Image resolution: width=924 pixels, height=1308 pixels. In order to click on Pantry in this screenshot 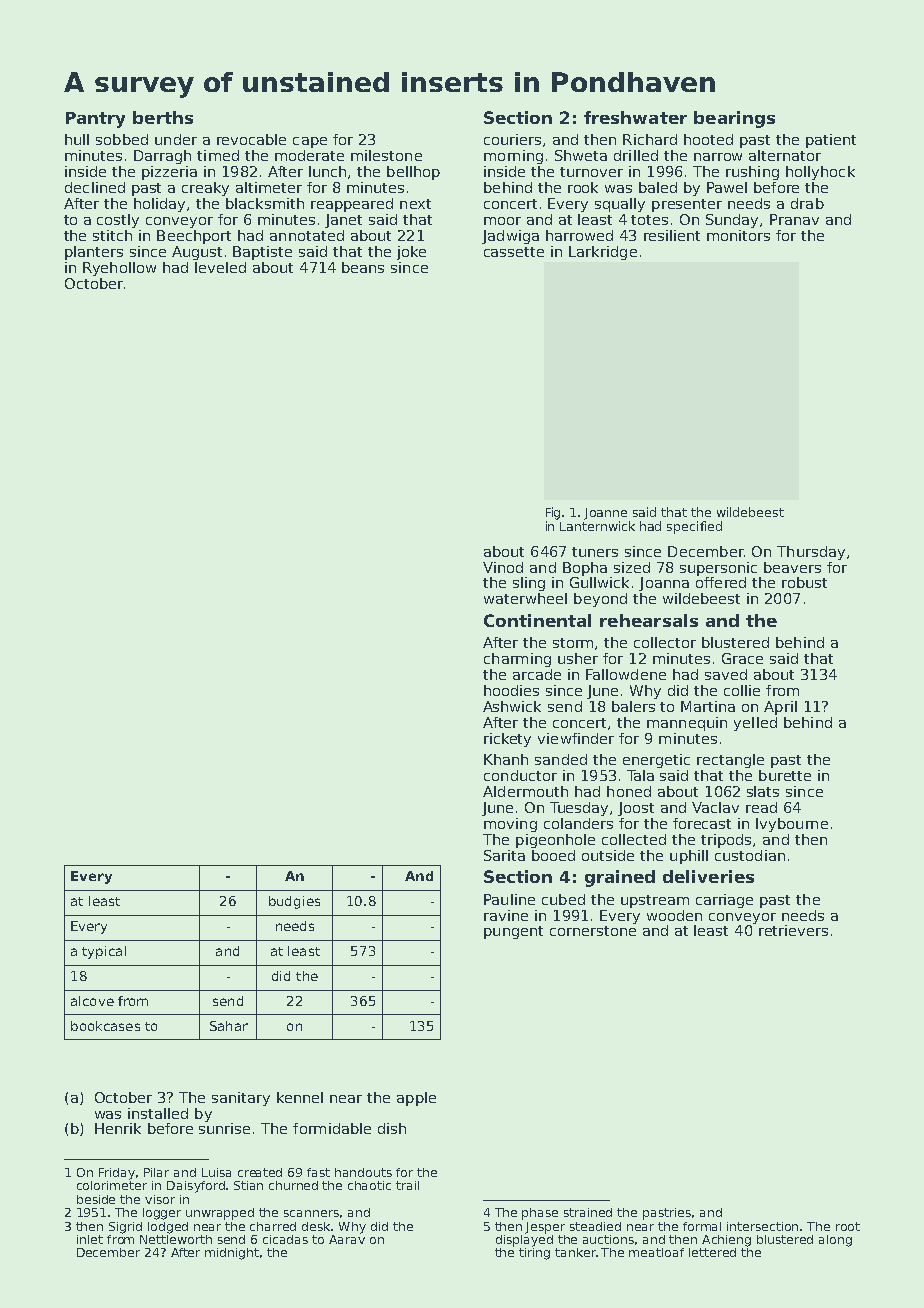, I will do `click(95, 120)`.
